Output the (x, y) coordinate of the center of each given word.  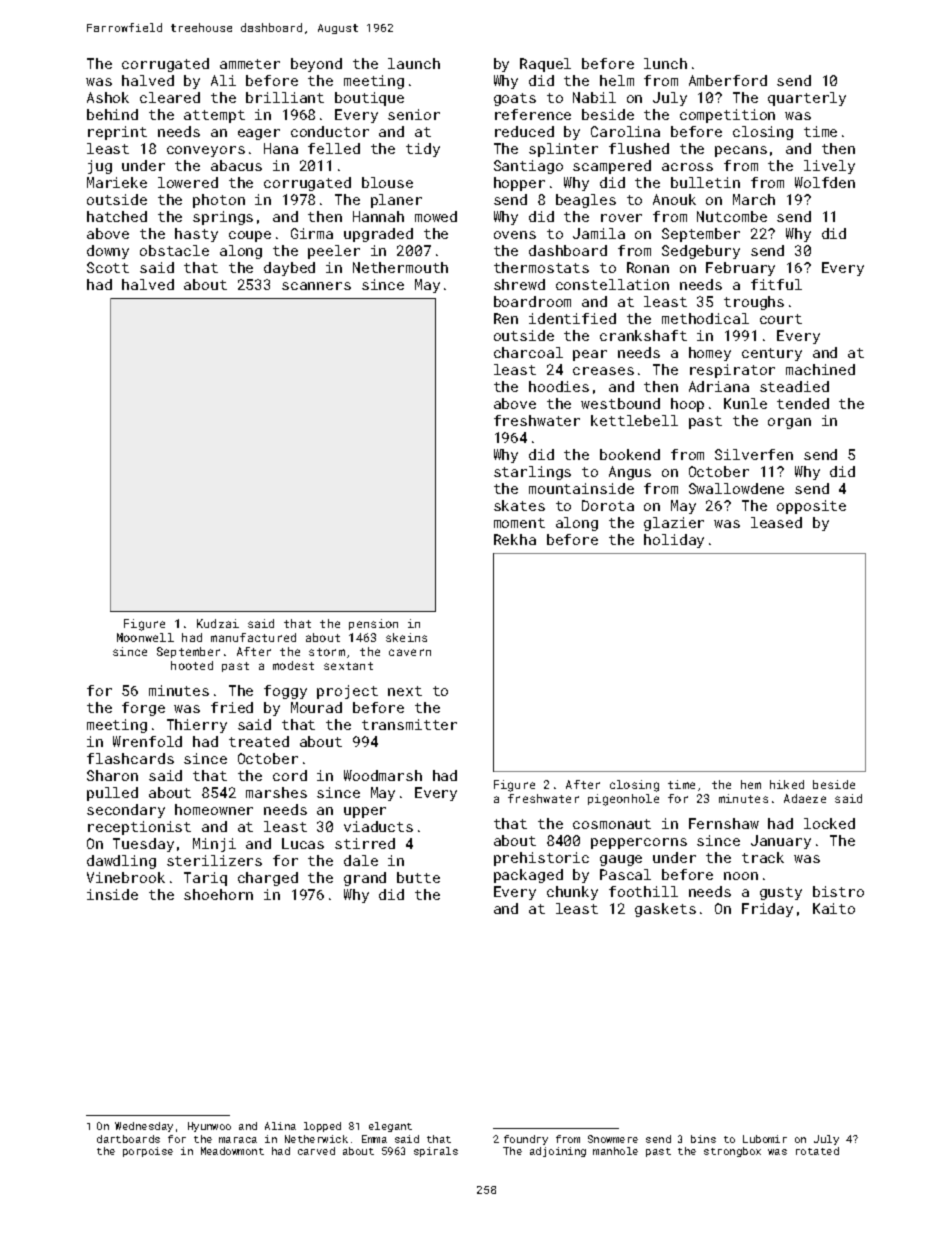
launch (414, 63)
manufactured (253, 637)
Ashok (108, 97)
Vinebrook (126, 877)
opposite (811, 507)
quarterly (807, 99)
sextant (348, 666)
